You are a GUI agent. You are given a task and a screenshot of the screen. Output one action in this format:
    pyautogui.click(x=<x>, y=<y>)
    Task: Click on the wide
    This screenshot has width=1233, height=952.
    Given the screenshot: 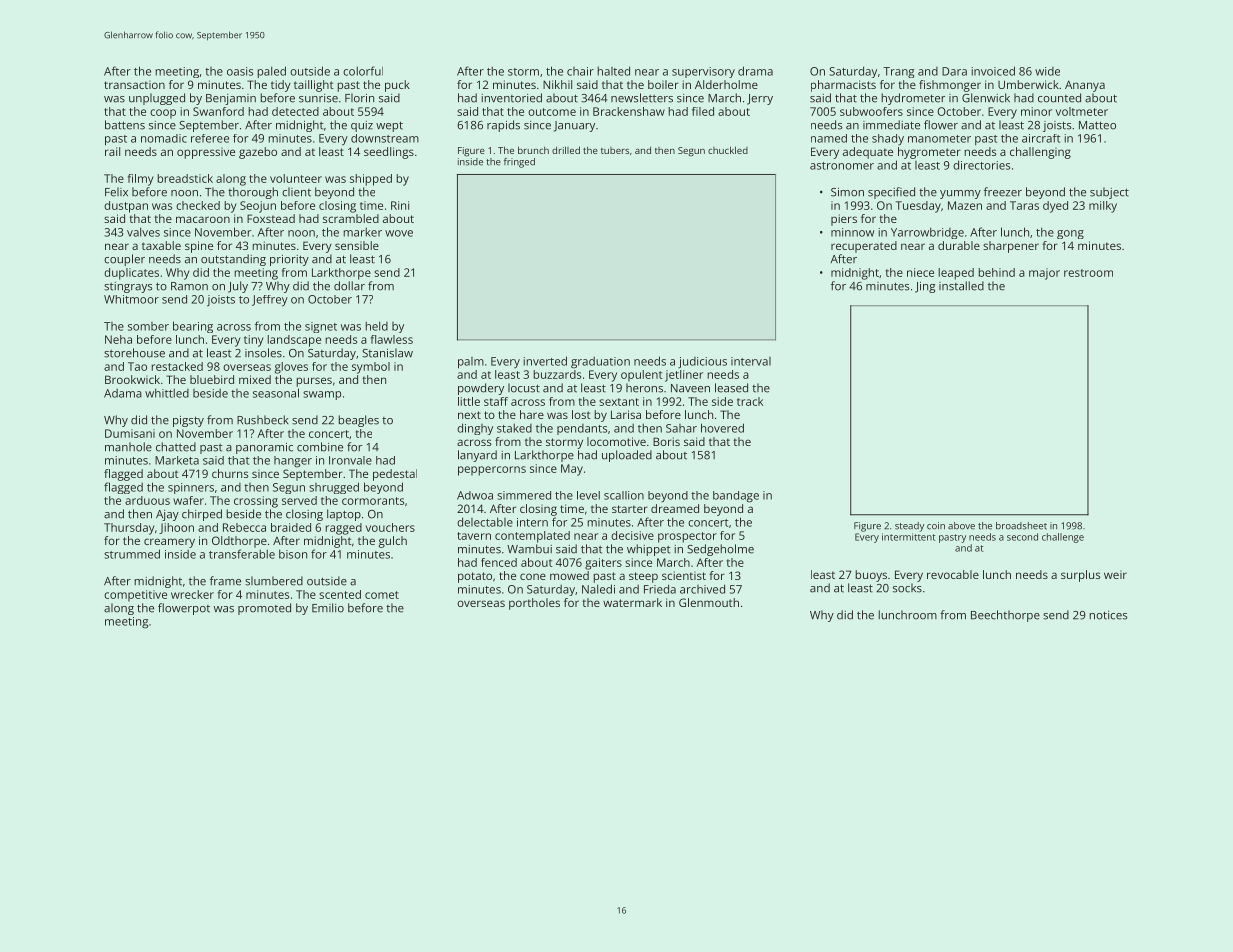 What is the action you would take?
    pyautogui.click(x=1047, y=71)
